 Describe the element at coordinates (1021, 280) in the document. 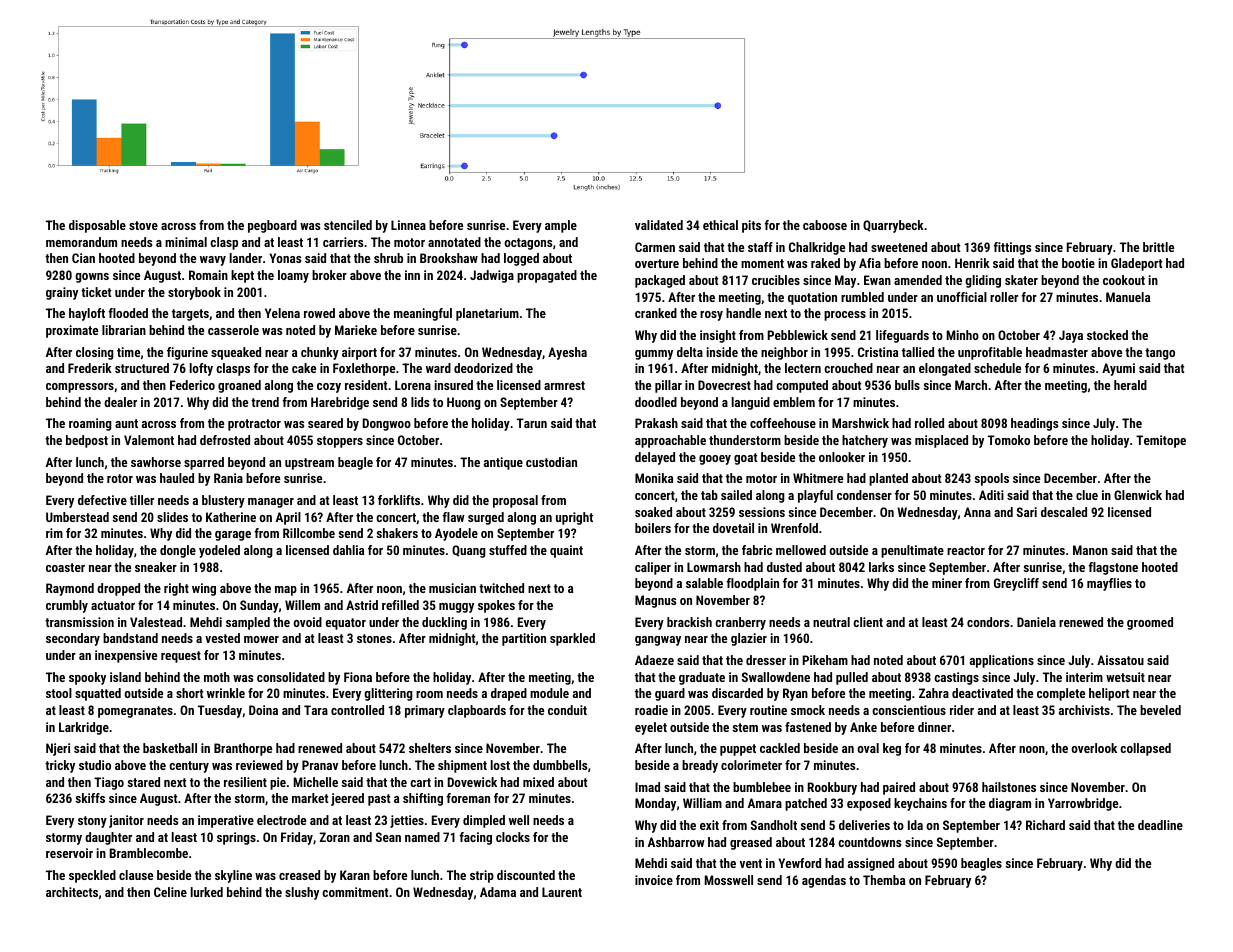

I see `skater` at that location.
